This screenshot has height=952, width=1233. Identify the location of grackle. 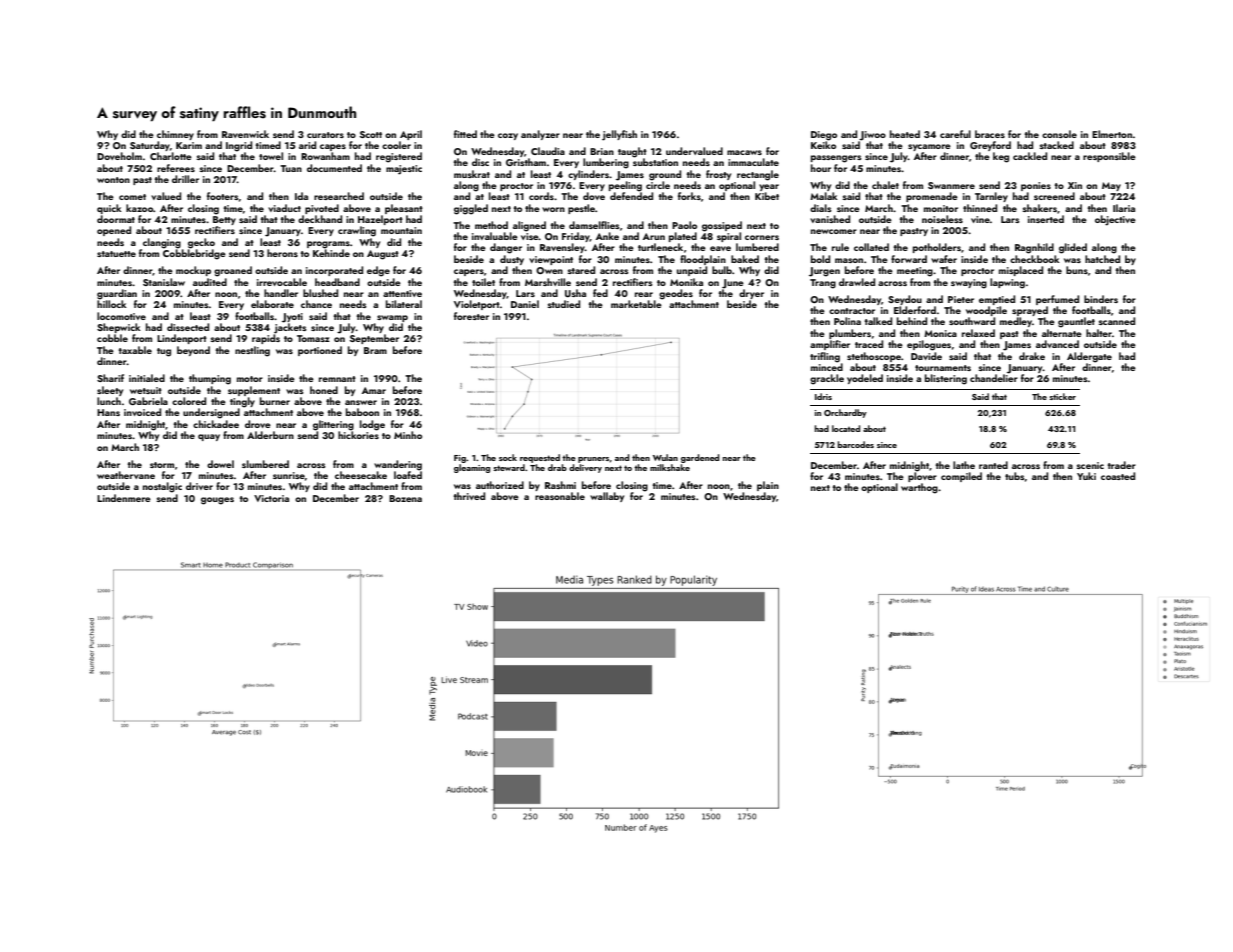
(827, 379).
